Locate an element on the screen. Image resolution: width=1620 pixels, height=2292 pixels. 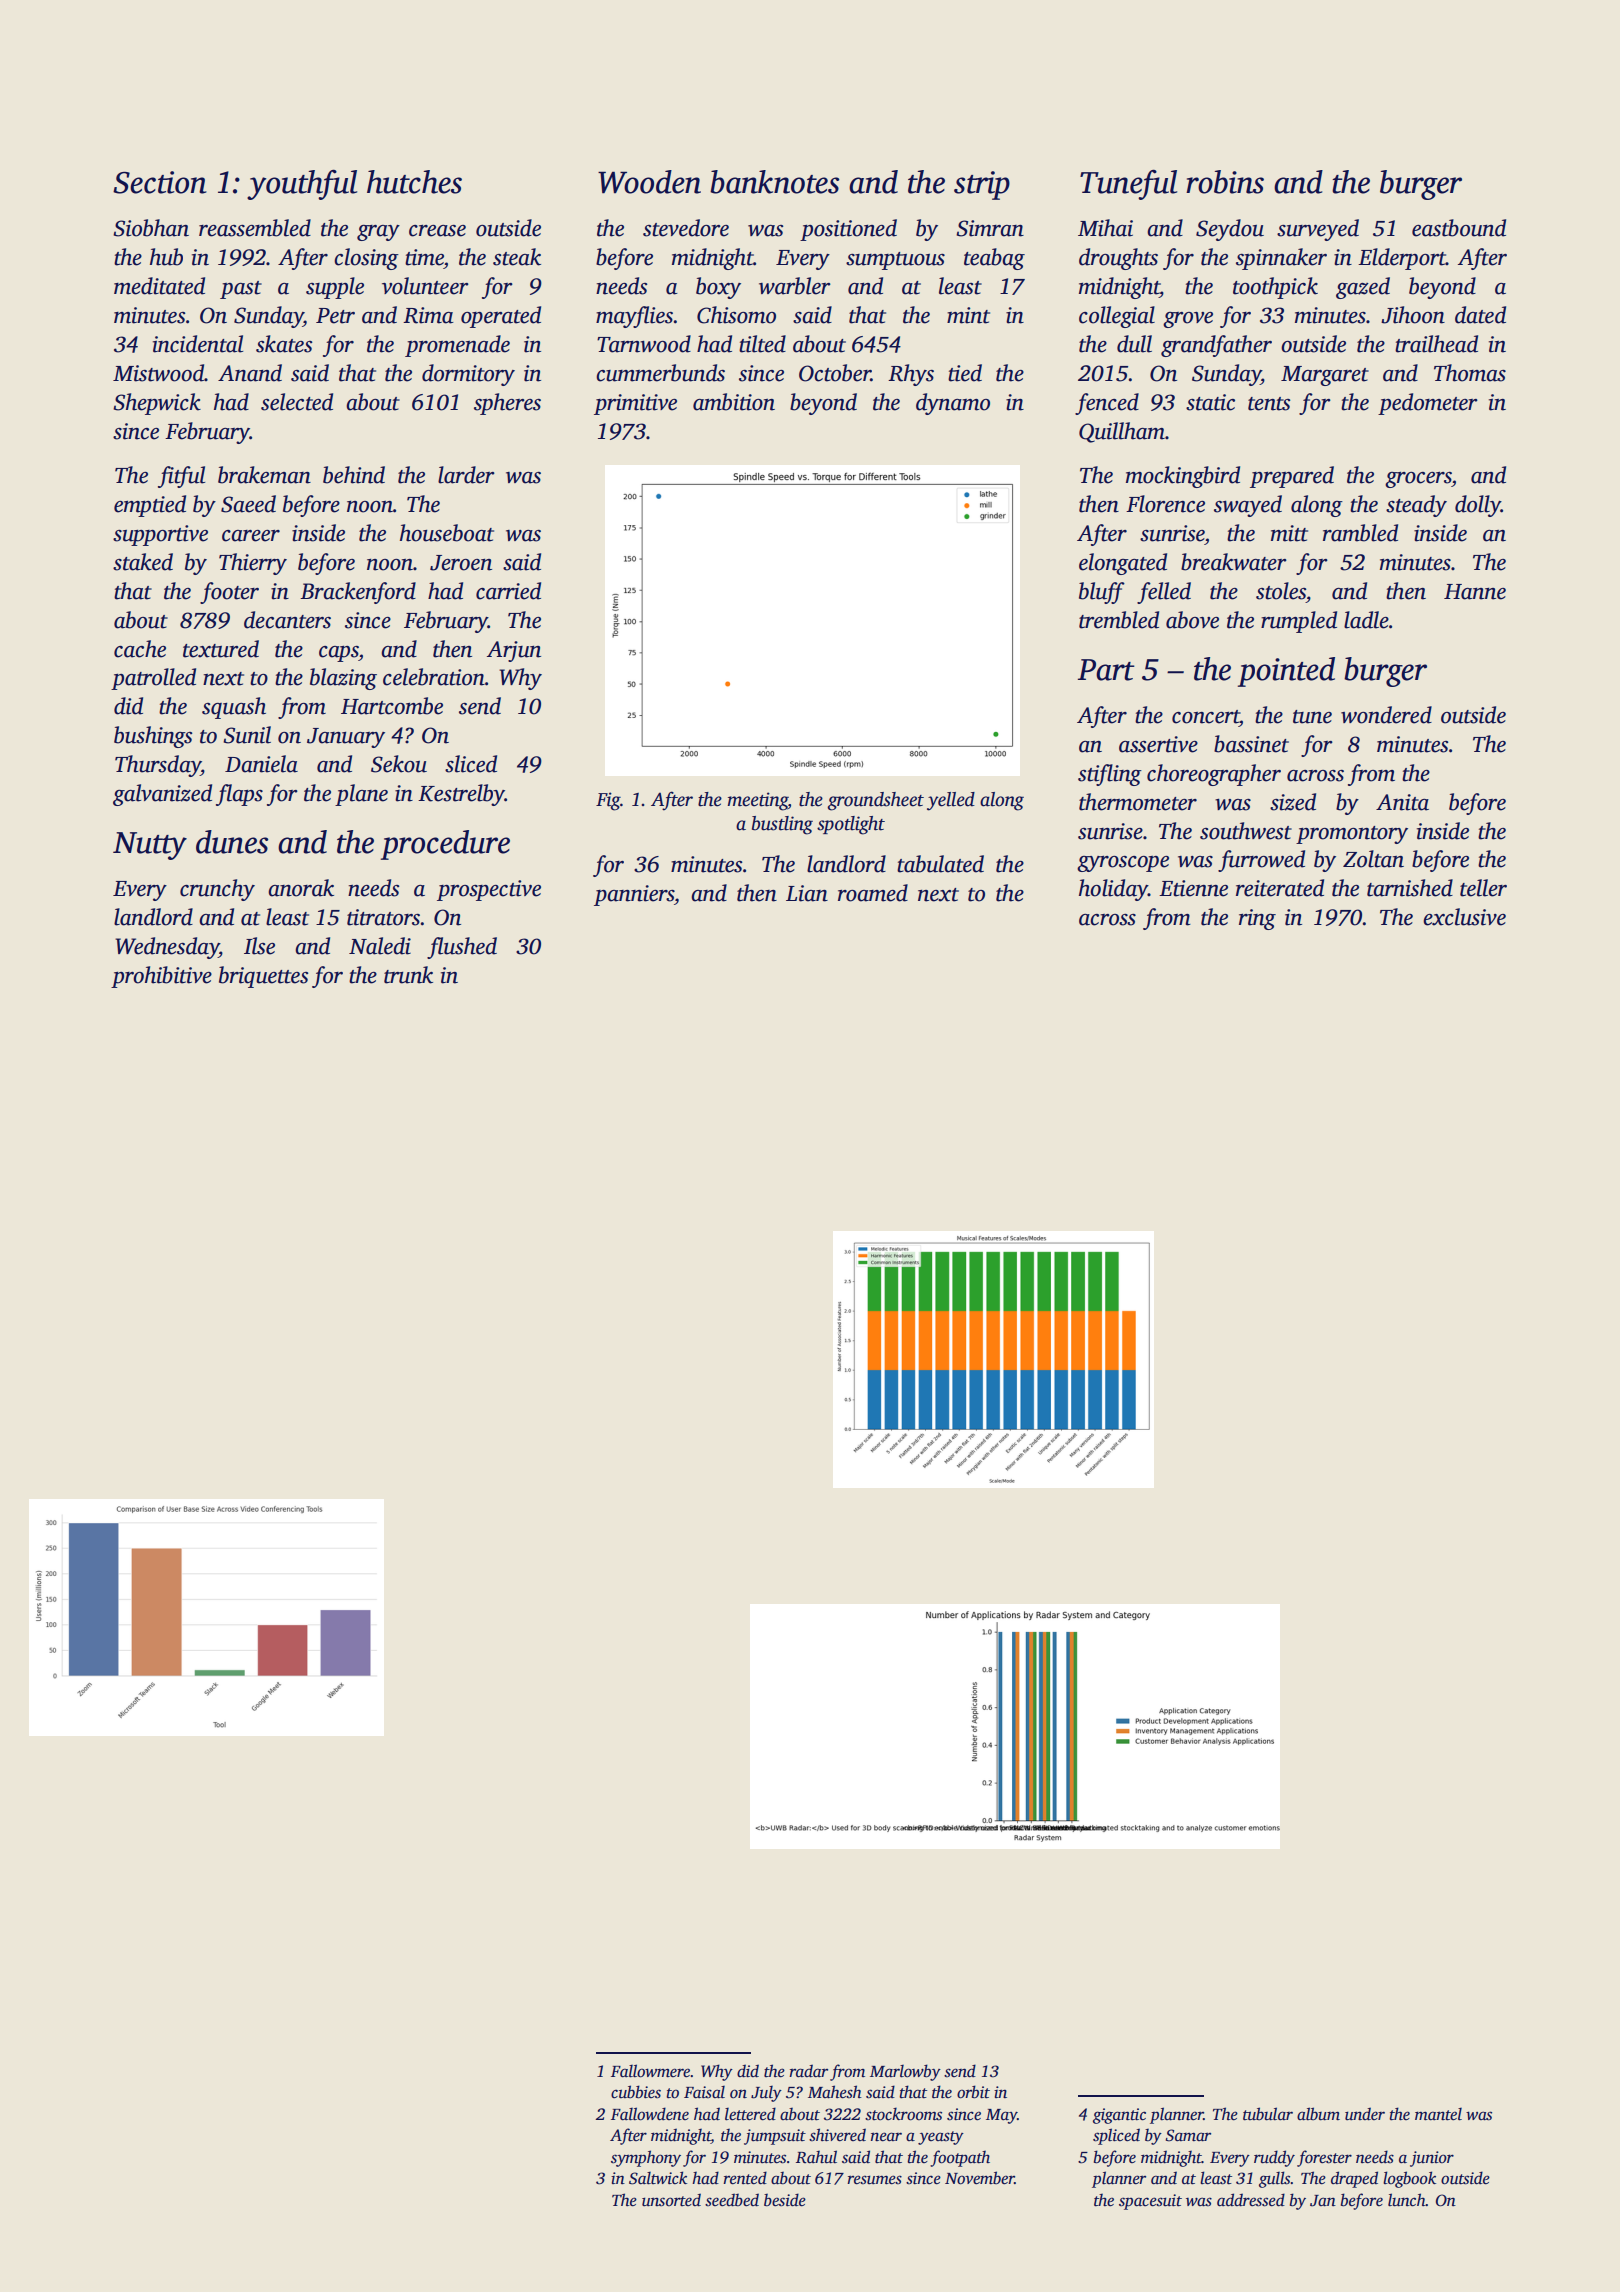
Hanne is located at coordinates (1475, 592).
